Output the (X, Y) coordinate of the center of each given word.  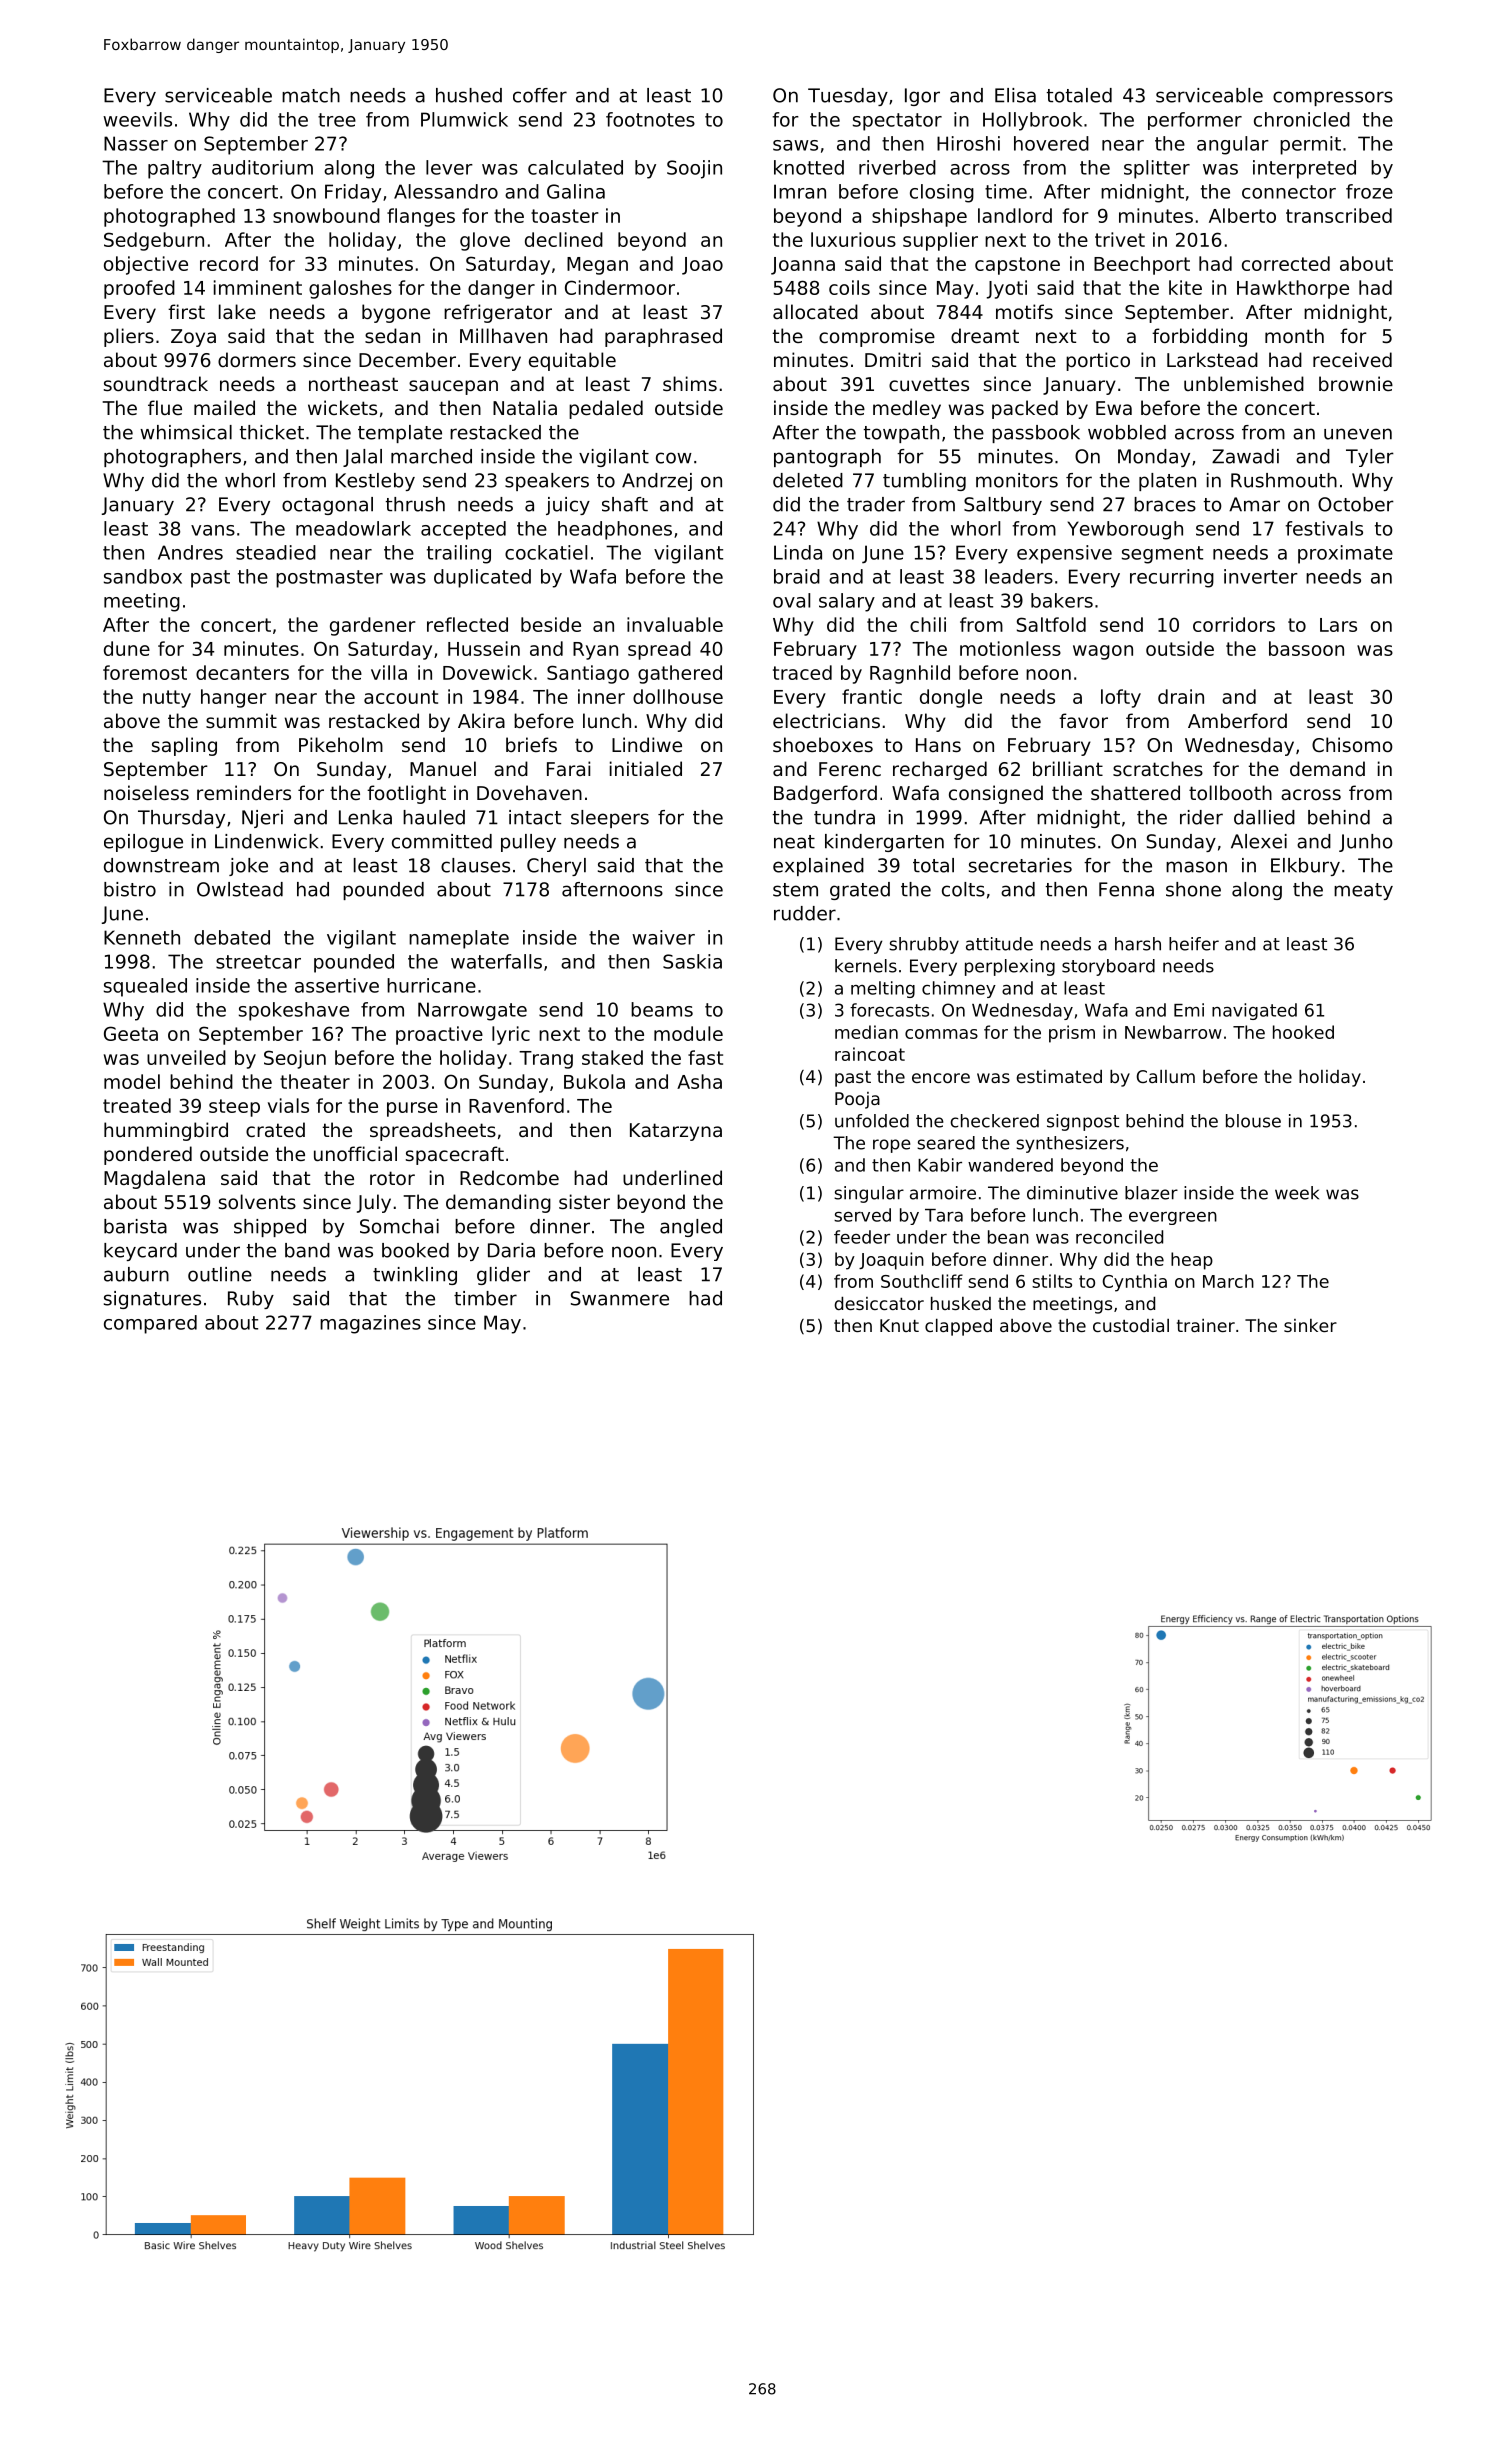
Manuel (443, 768)
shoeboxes (823, 744)
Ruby (251, 1300)
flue (165, 407)
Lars (1338, 625)
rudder (805, 913)
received (1352, 359)
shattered (1135, 792)
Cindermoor (620, 287)
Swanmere (620, 1298)
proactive (439, 1035)
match (311, 95)
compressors (1333, 98)
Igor (922, 97)
